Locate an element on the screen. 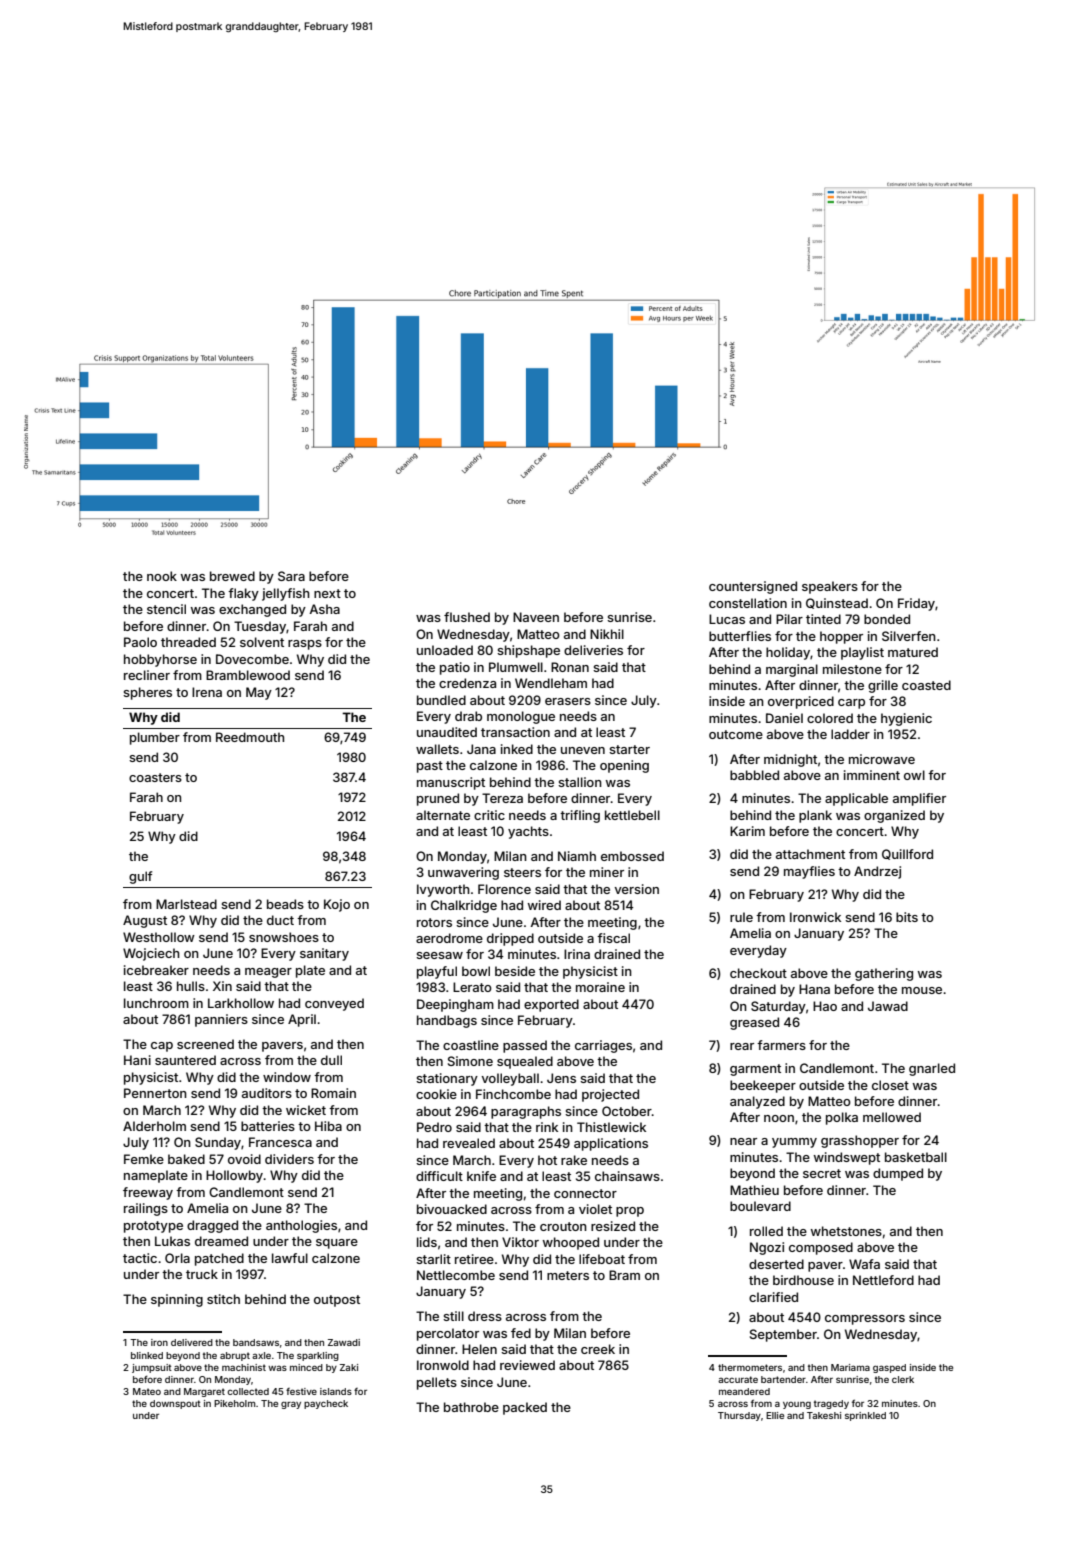  Ivyworth is located at coordinates (443, 890).
